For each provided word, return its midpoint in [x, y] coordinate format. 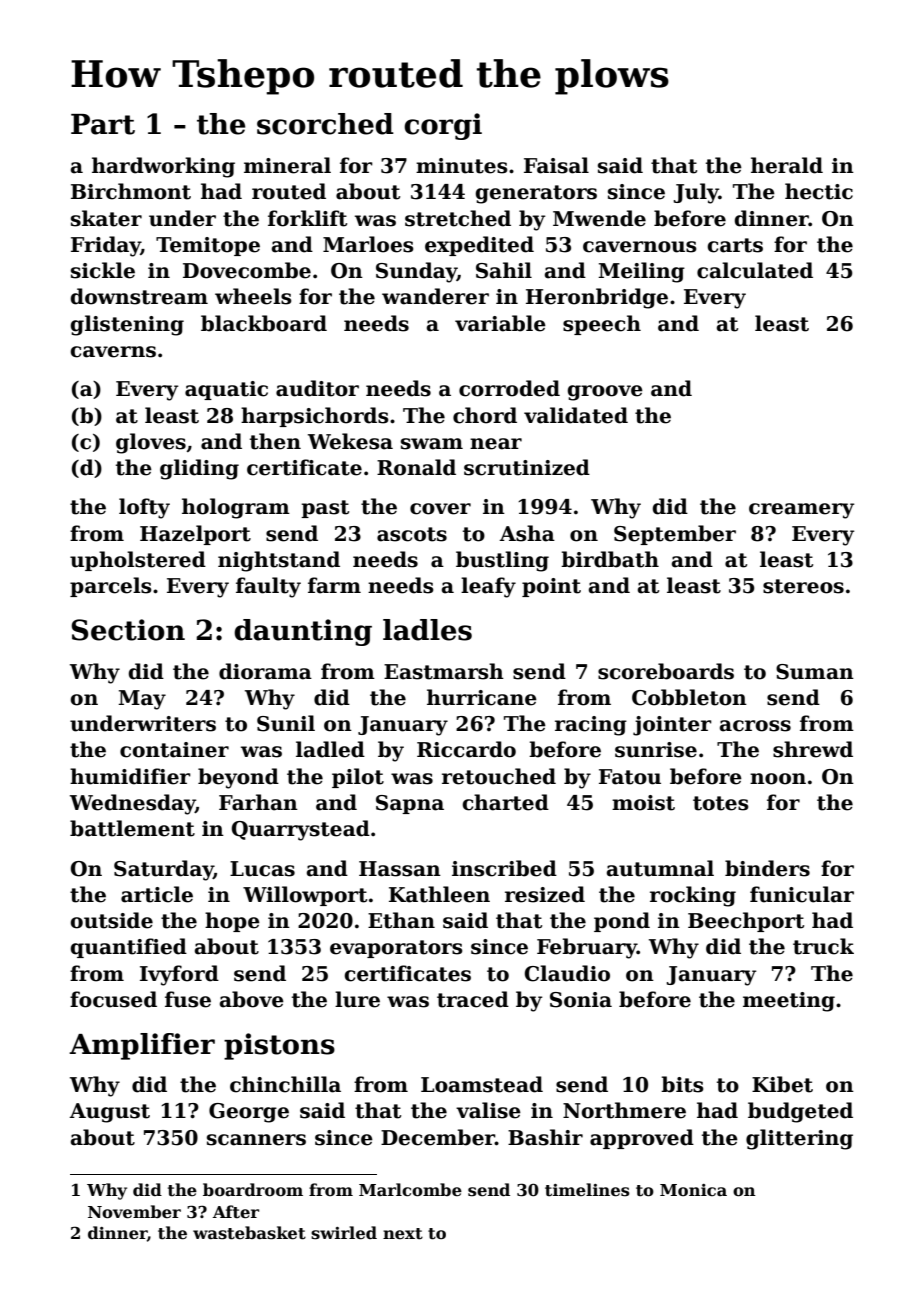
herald [787, 165]
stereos [803, 586]
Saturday [164, 870]
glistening [127, 325]
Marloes [368, 244]
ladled [330, 749]
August [109, 1113]
